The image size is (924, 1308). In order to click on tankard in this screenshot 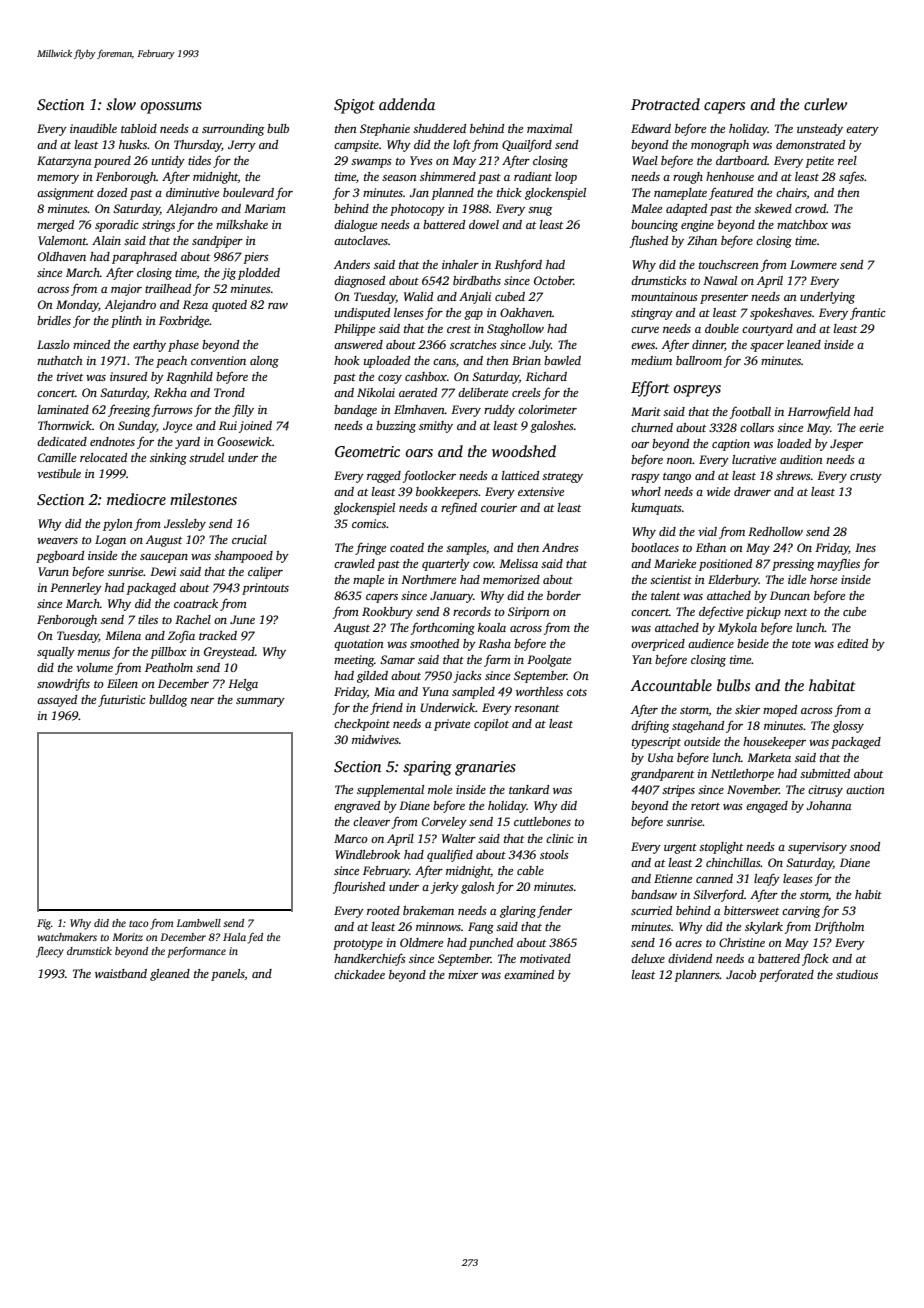, I will do `click(529, 789)`.
